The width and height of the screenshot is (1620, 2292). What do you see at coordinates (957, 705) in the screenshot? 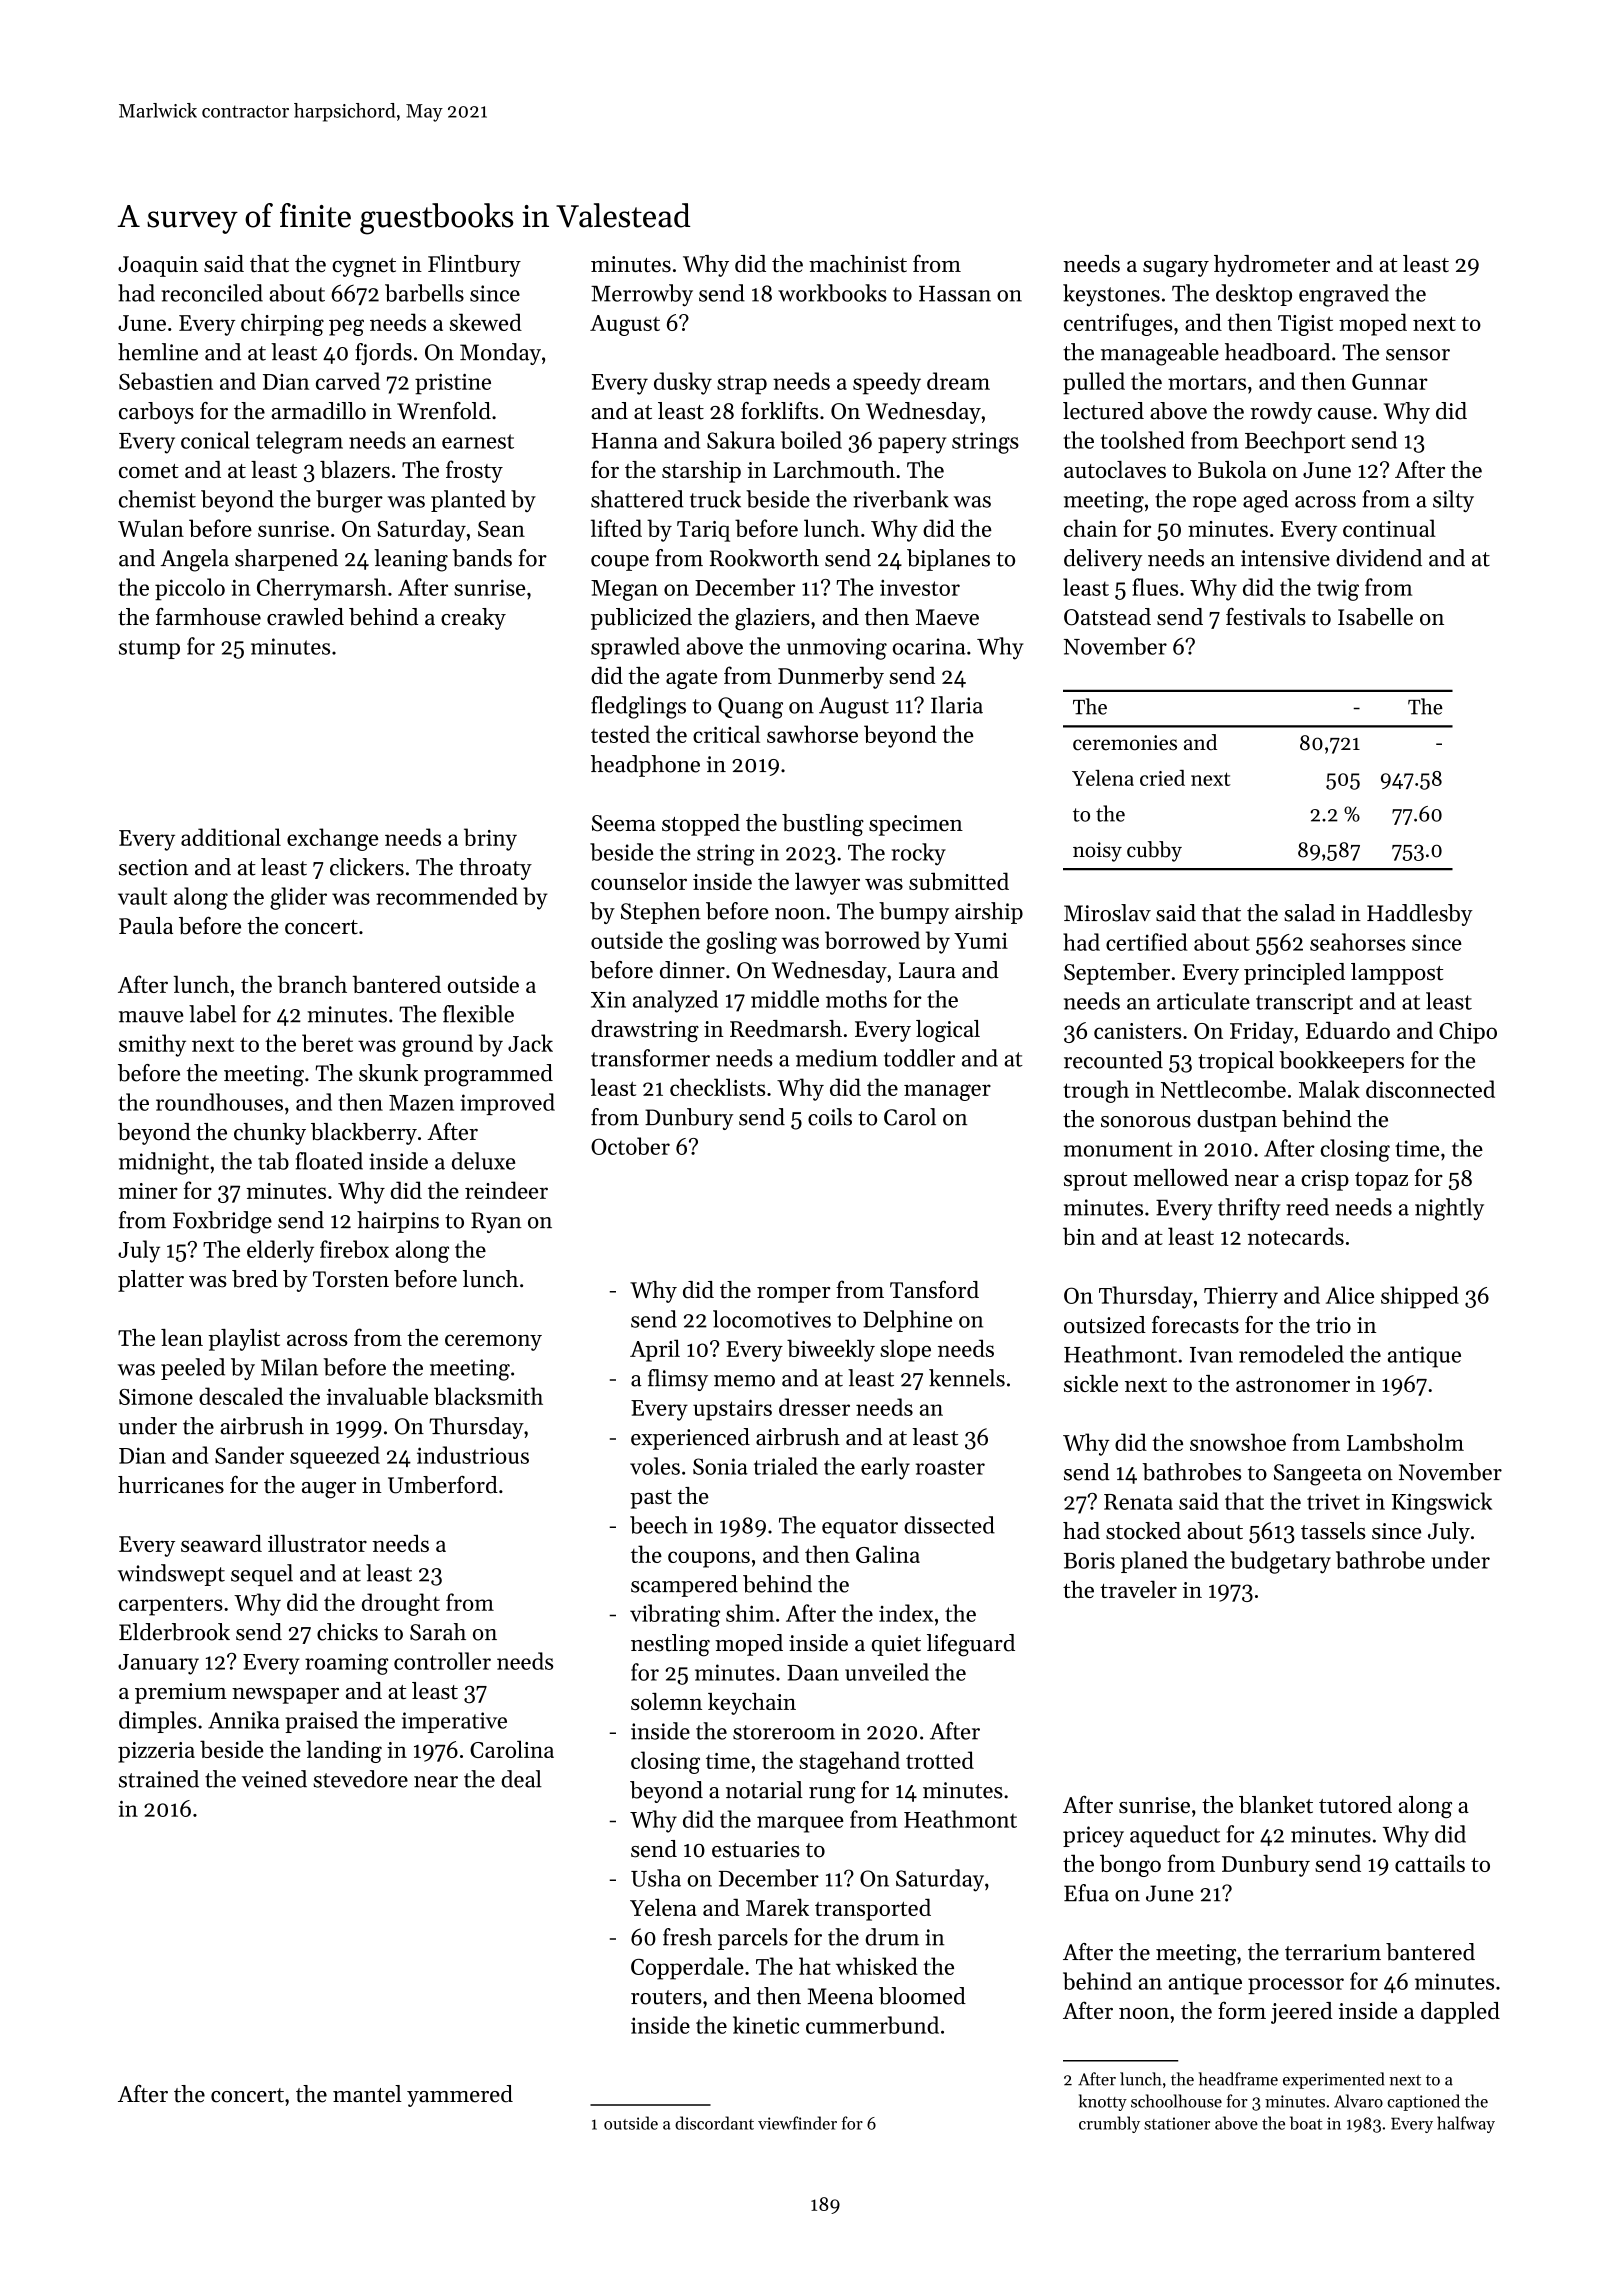
I see `Ilaria` at bounding box center [957, 705].
